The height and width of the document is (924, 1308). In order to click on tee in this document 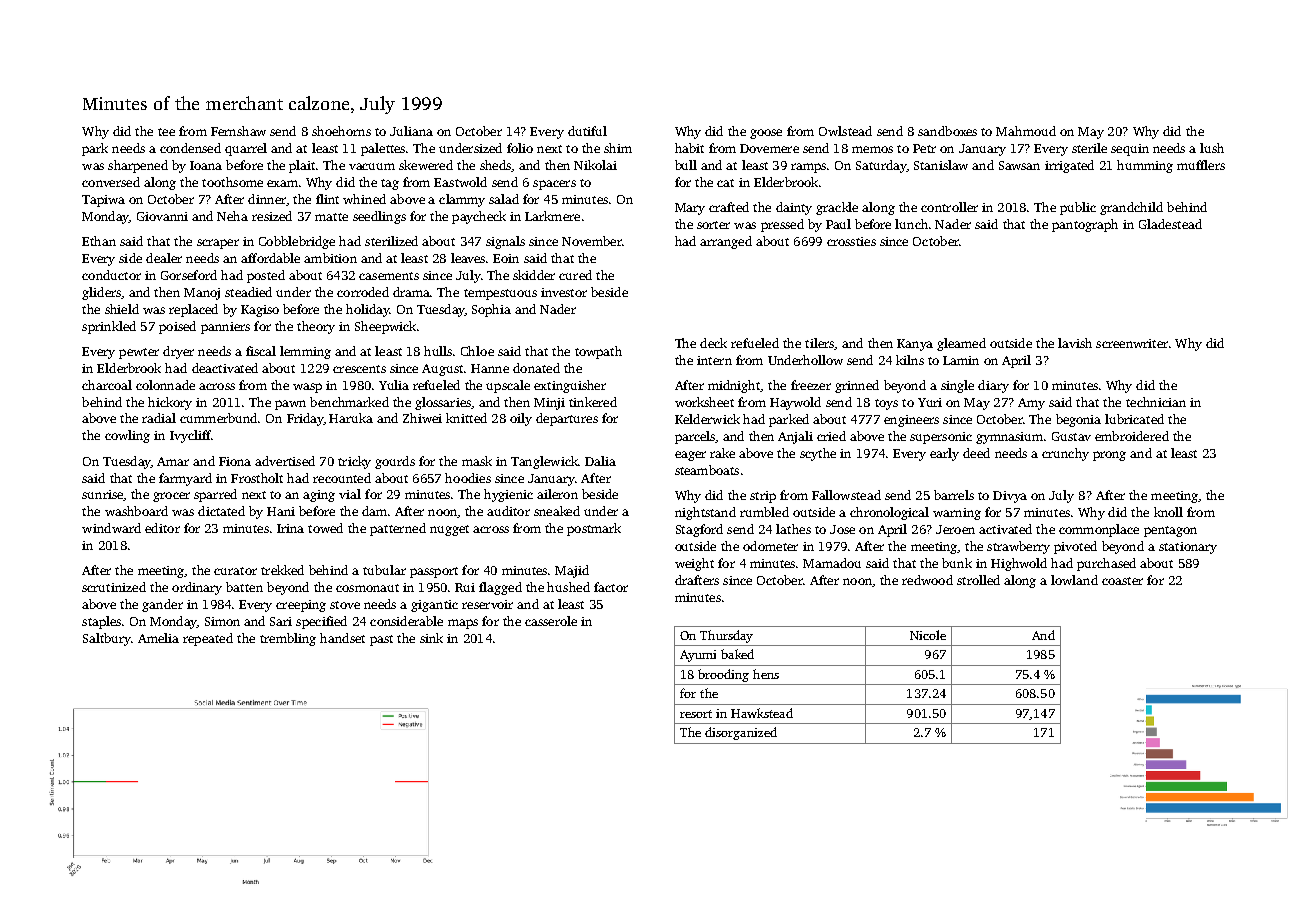, I will do `click(166, 132)`.
